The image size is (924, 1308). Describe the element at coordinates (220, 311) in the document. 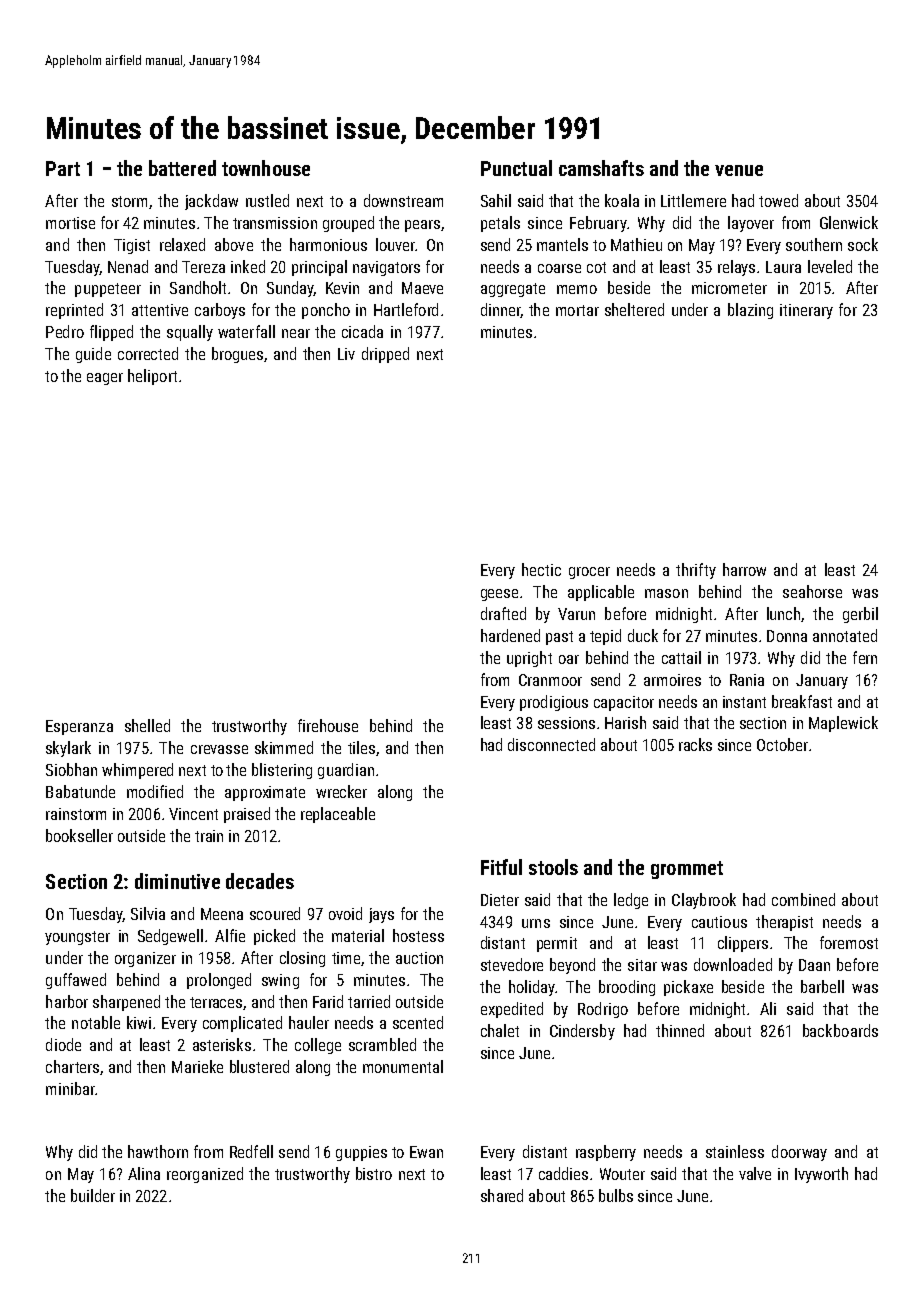

I see `carboys` at that location.
